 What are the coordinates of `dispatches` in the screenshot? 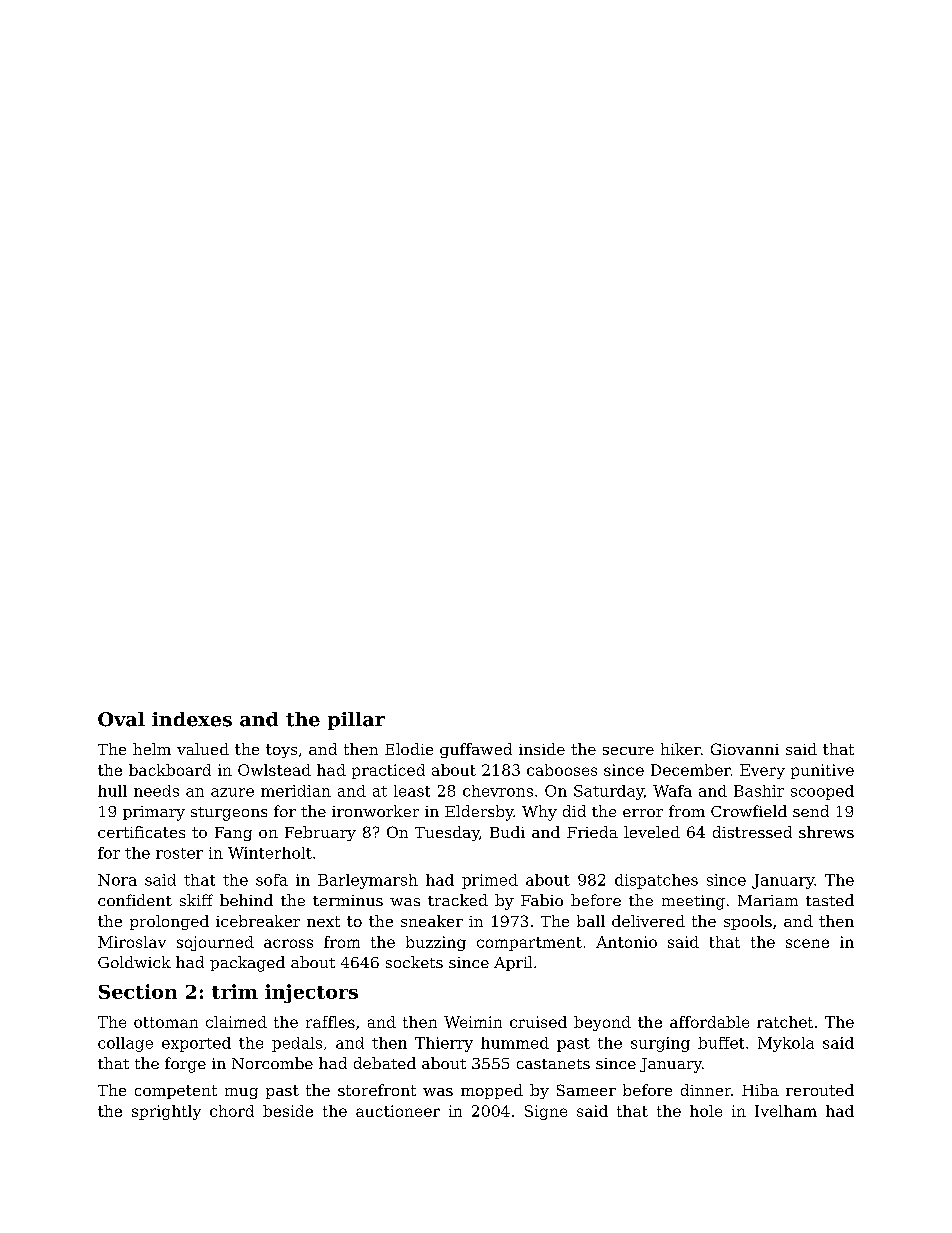 It's located at (656, 881).
